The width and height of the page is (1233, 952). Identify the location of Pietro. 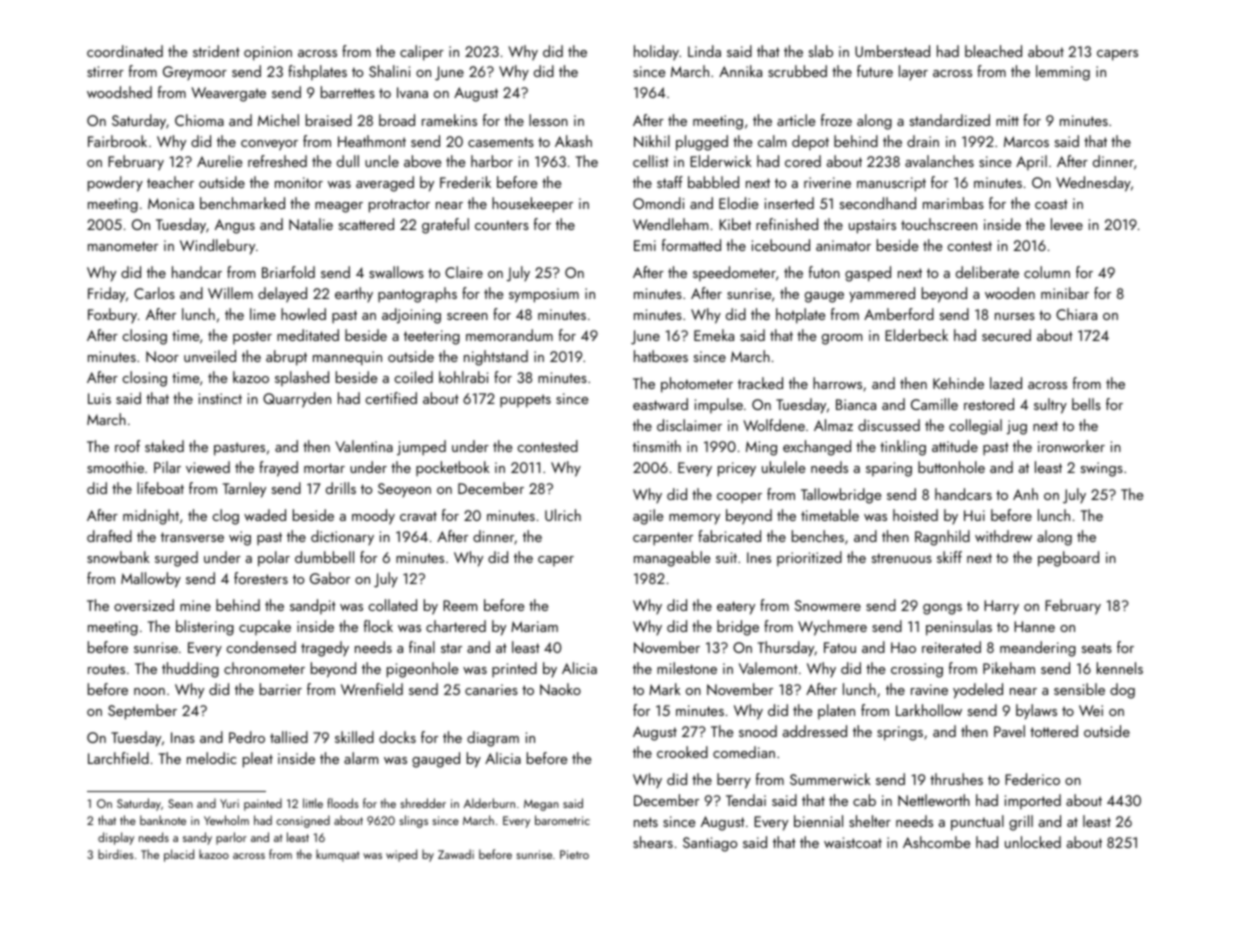
(574, 854).
